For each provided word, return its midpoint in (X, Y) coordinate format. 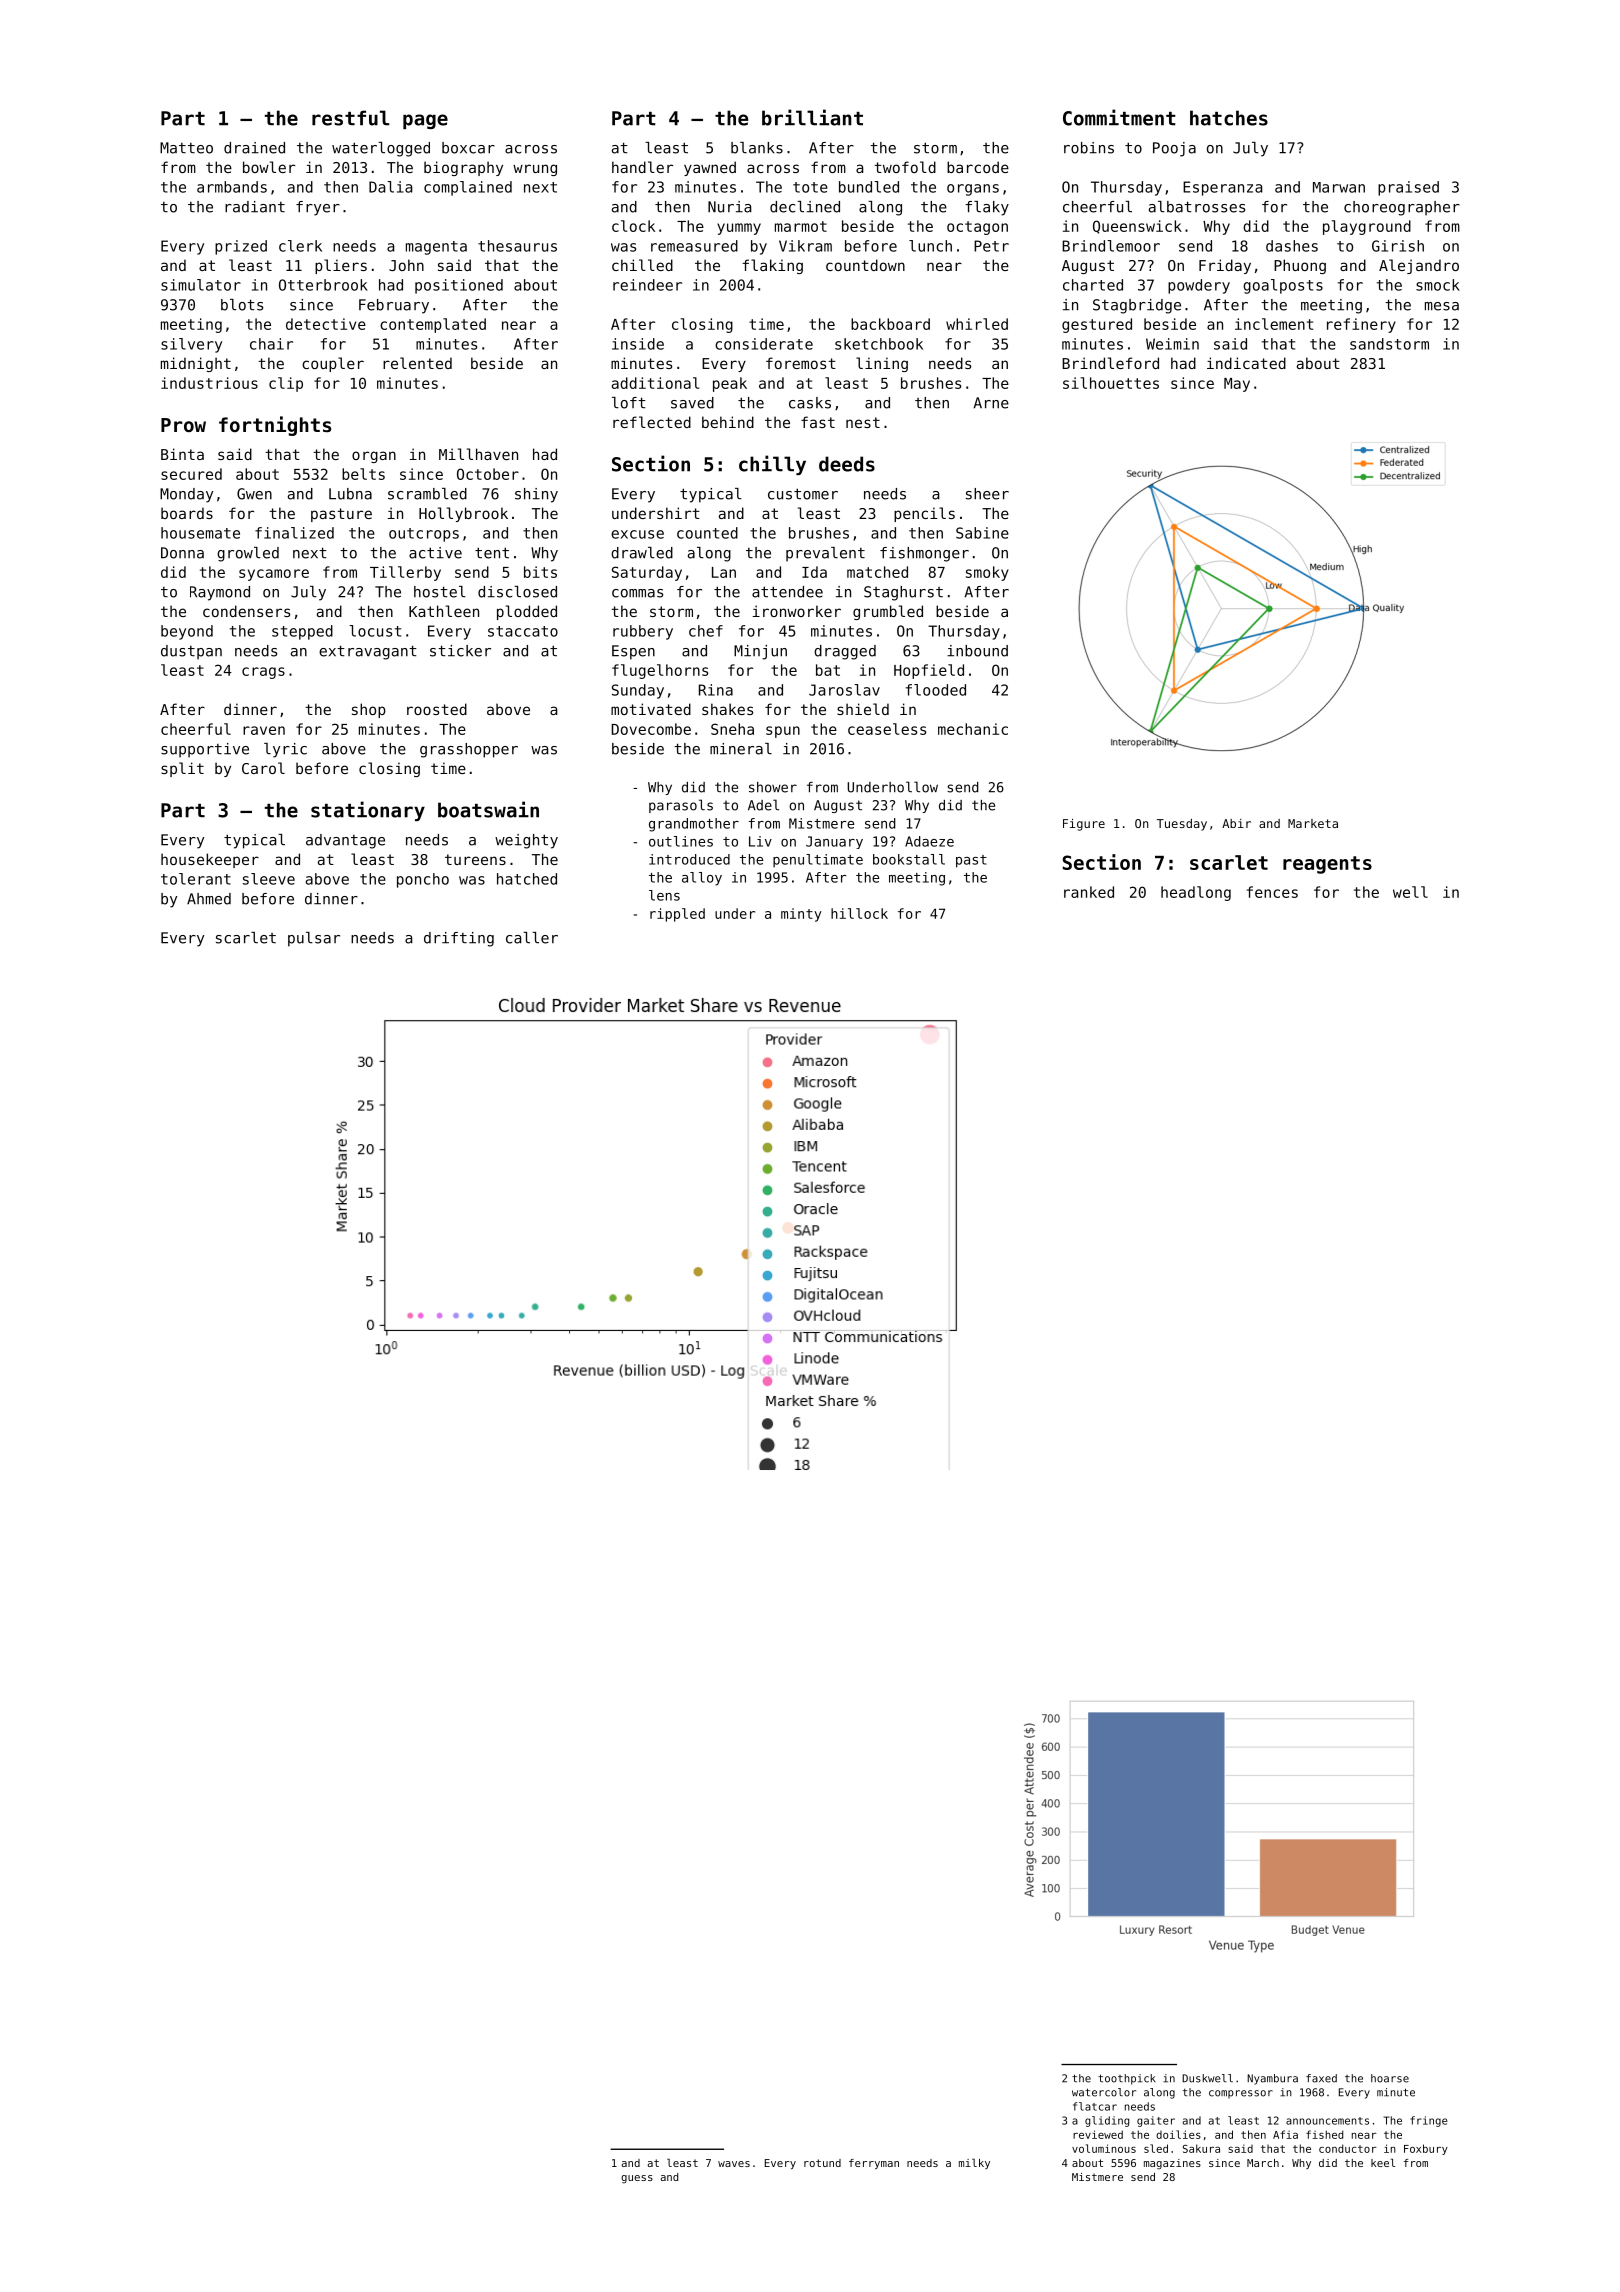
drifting (459, 939)
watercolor (1104, 2092)
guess (637, 2179)
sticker (460, 651)
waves (734, 2164)
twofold (905, 167)
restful (350, 118)
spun (783, 732)
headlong (1196, 893)
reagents (1327, 865)
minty (801, 915)
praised (1408, 188)
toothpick (1127, 2079)
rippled (677, 915)
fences (1272, 892)
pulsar (314, 939)
